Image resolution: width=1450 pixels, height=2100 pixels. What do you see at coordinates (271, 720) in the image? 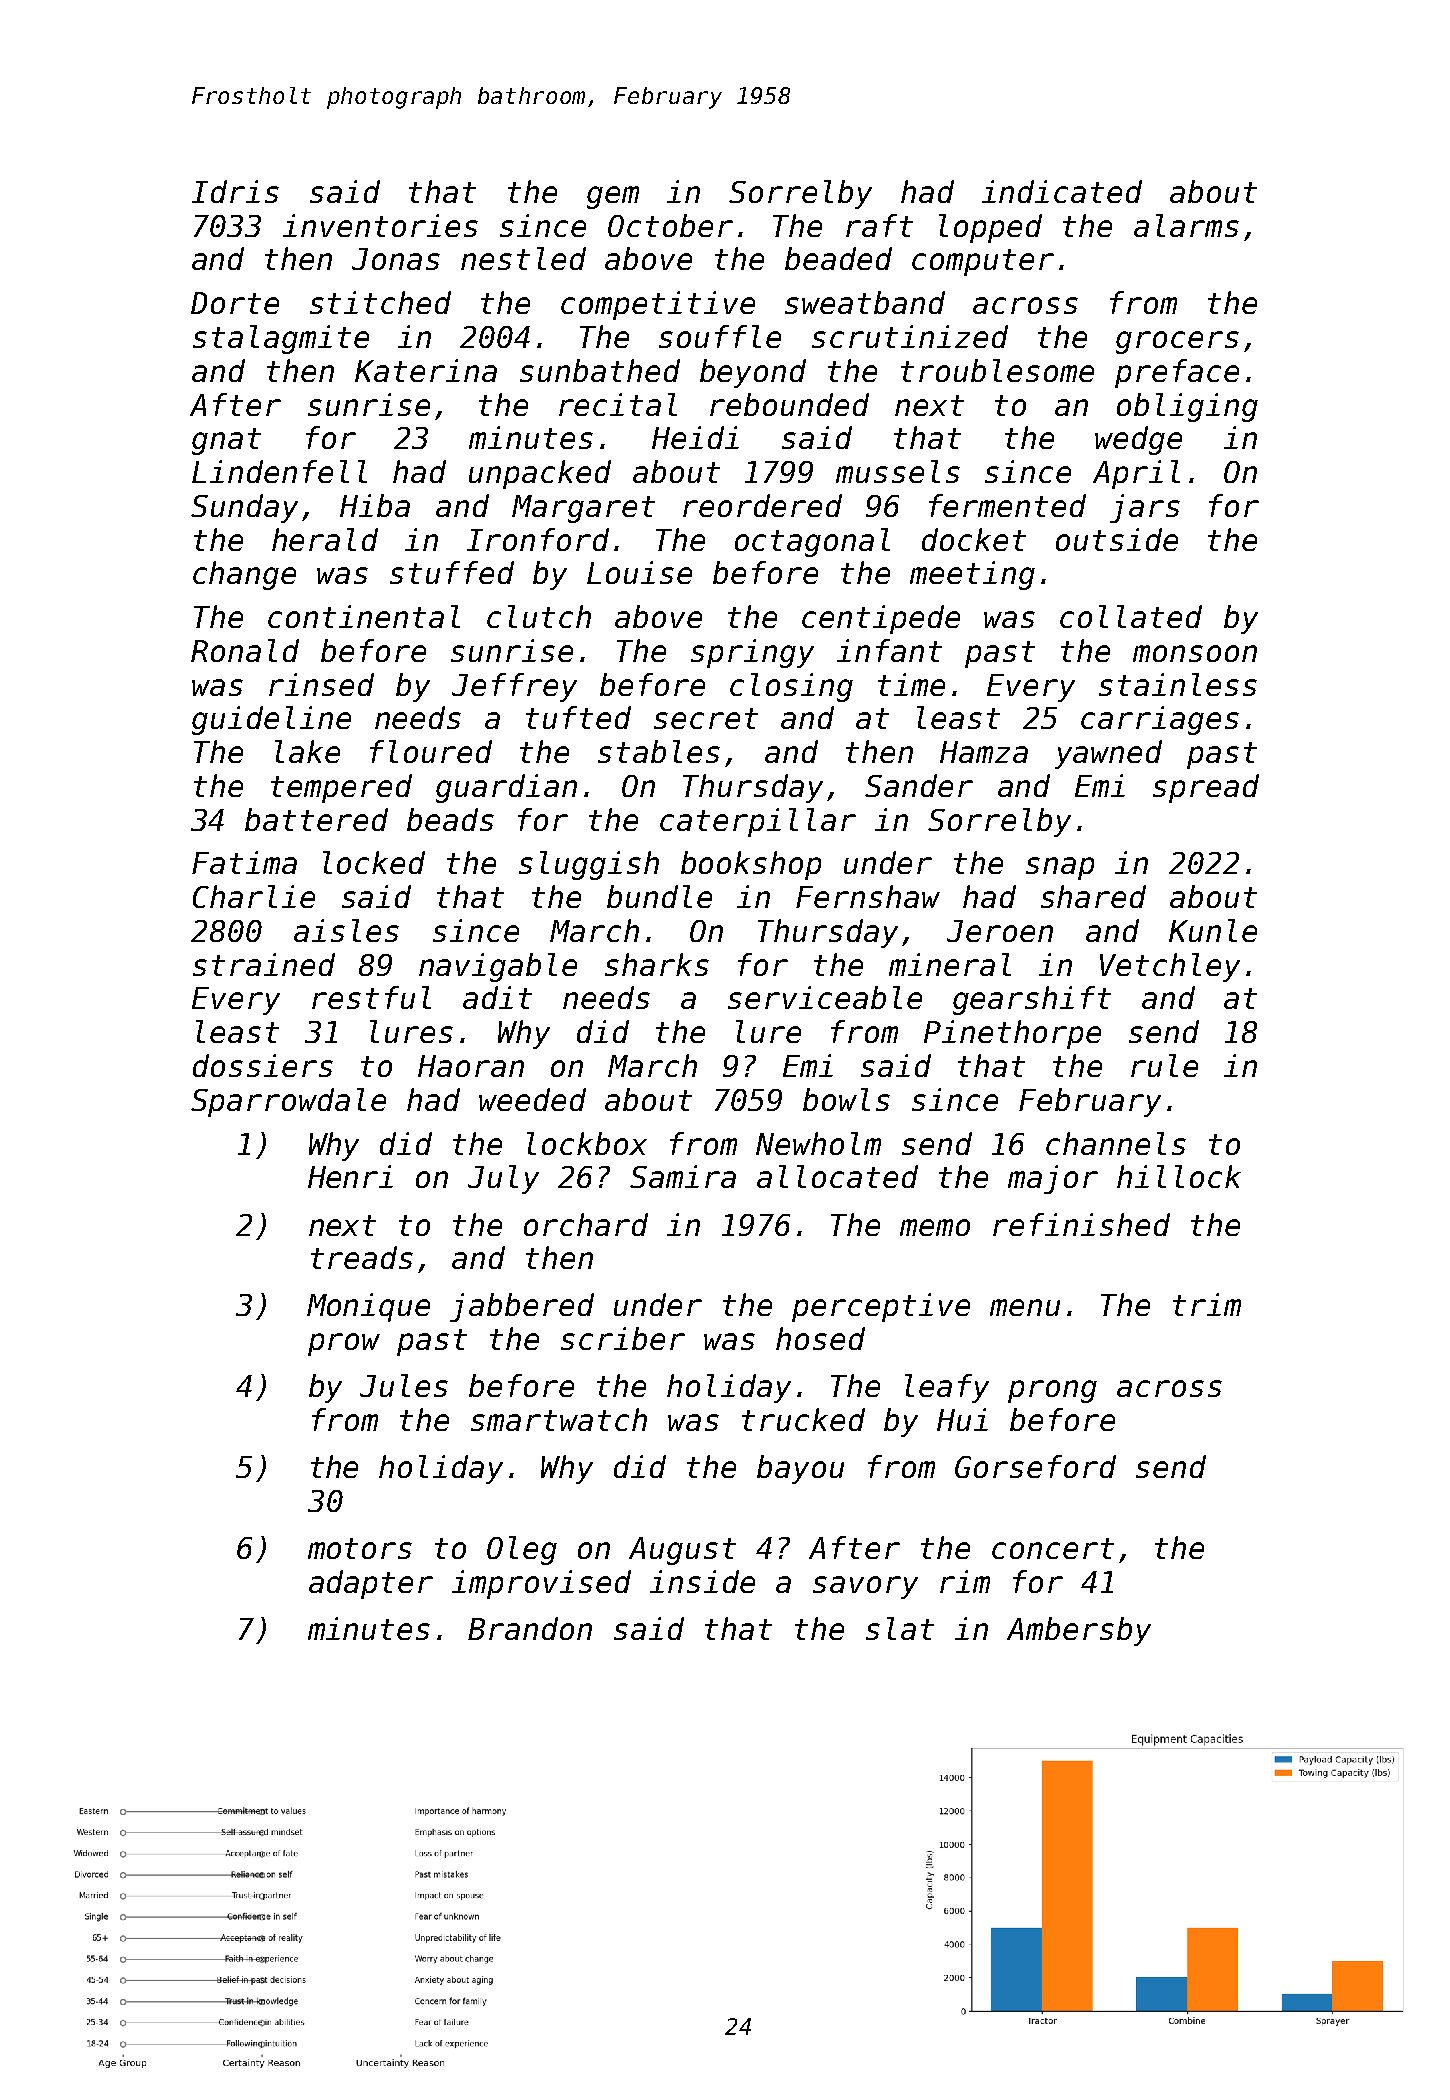
I see `guideline` at bounding box center [271, 720].
